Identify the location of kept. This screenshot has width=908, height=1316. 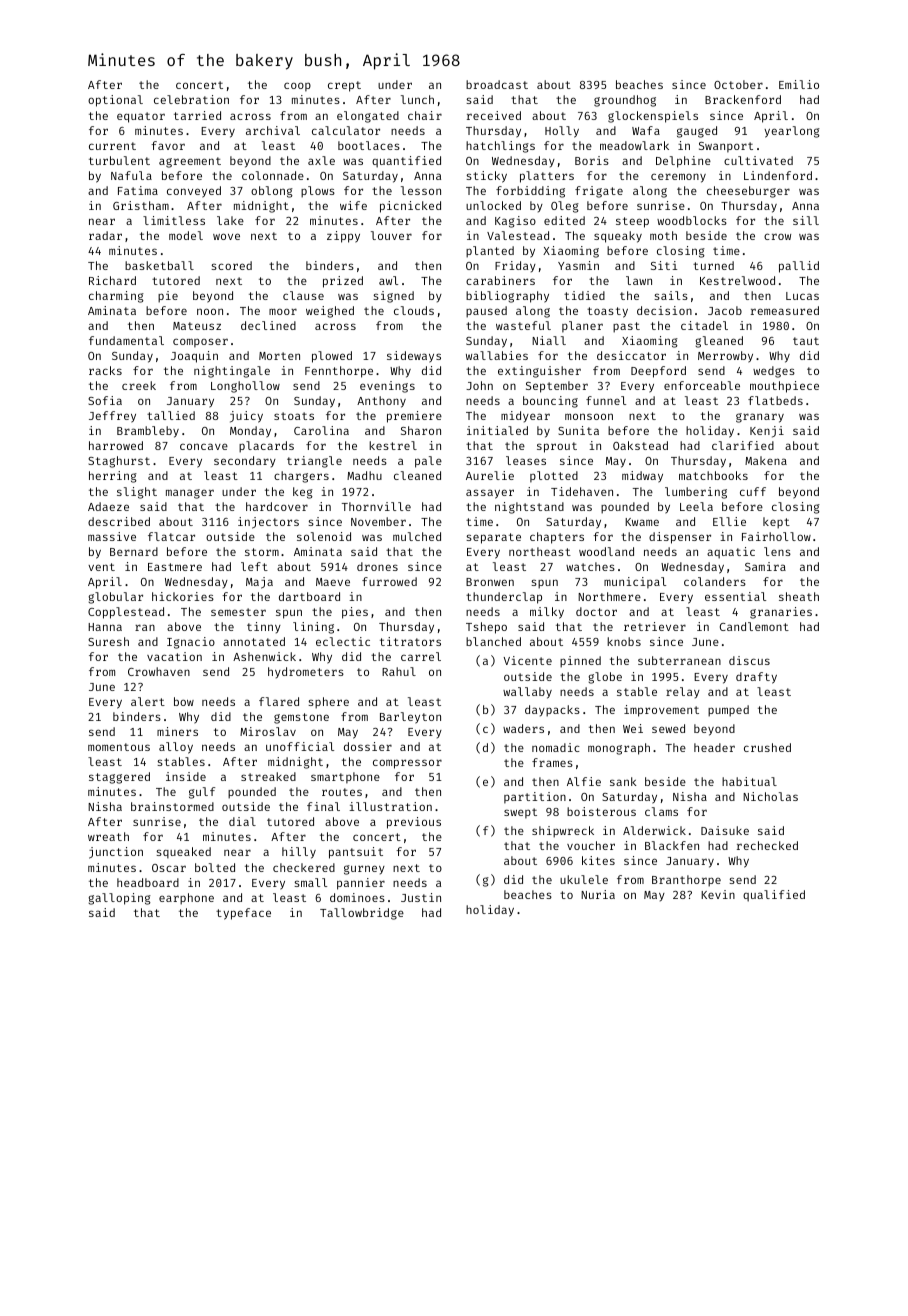
(776, 523).
